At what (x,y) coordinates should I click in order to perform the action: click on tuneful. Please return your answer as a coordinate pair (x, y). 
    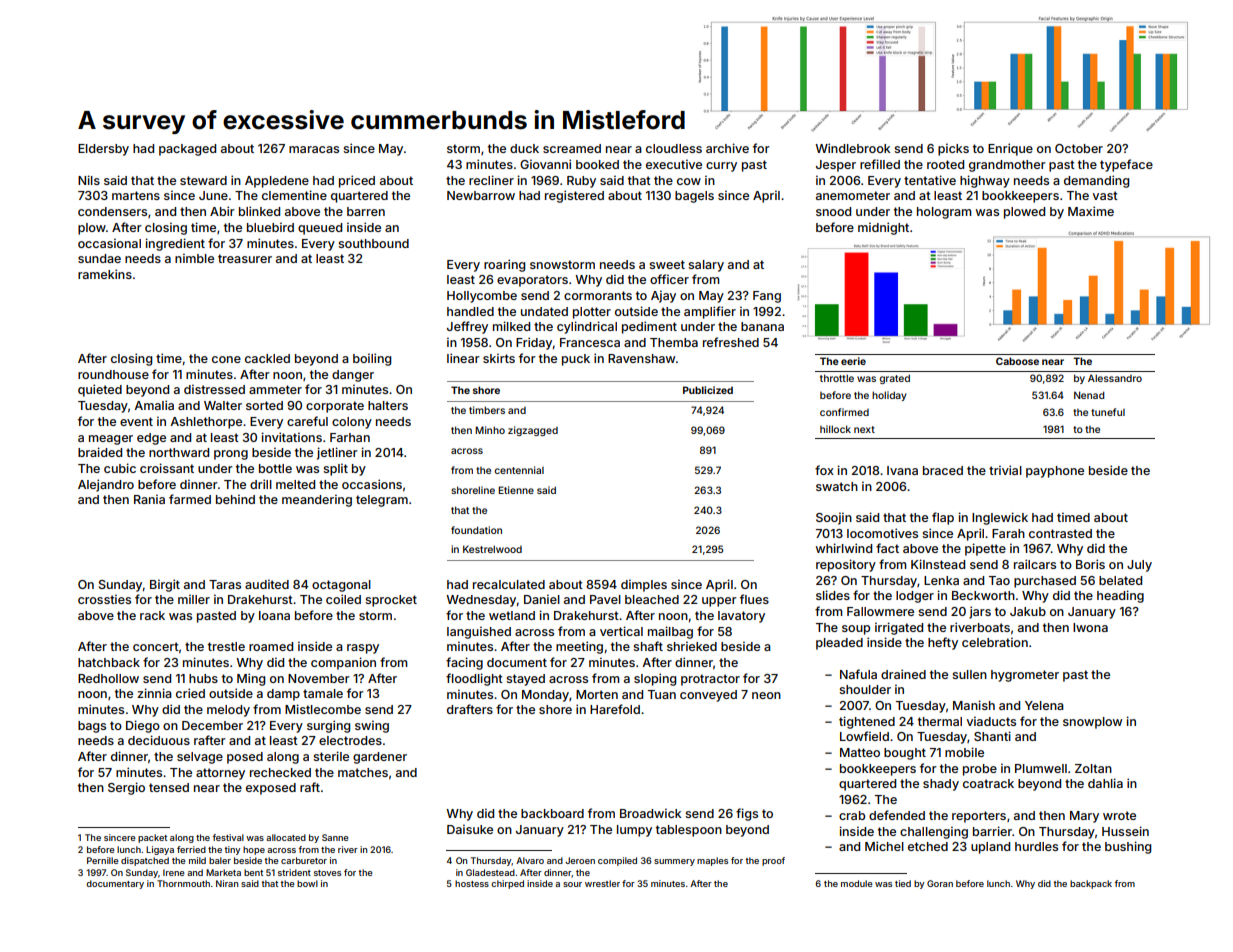
    Looking at the image, I should click on (1108, 412).
